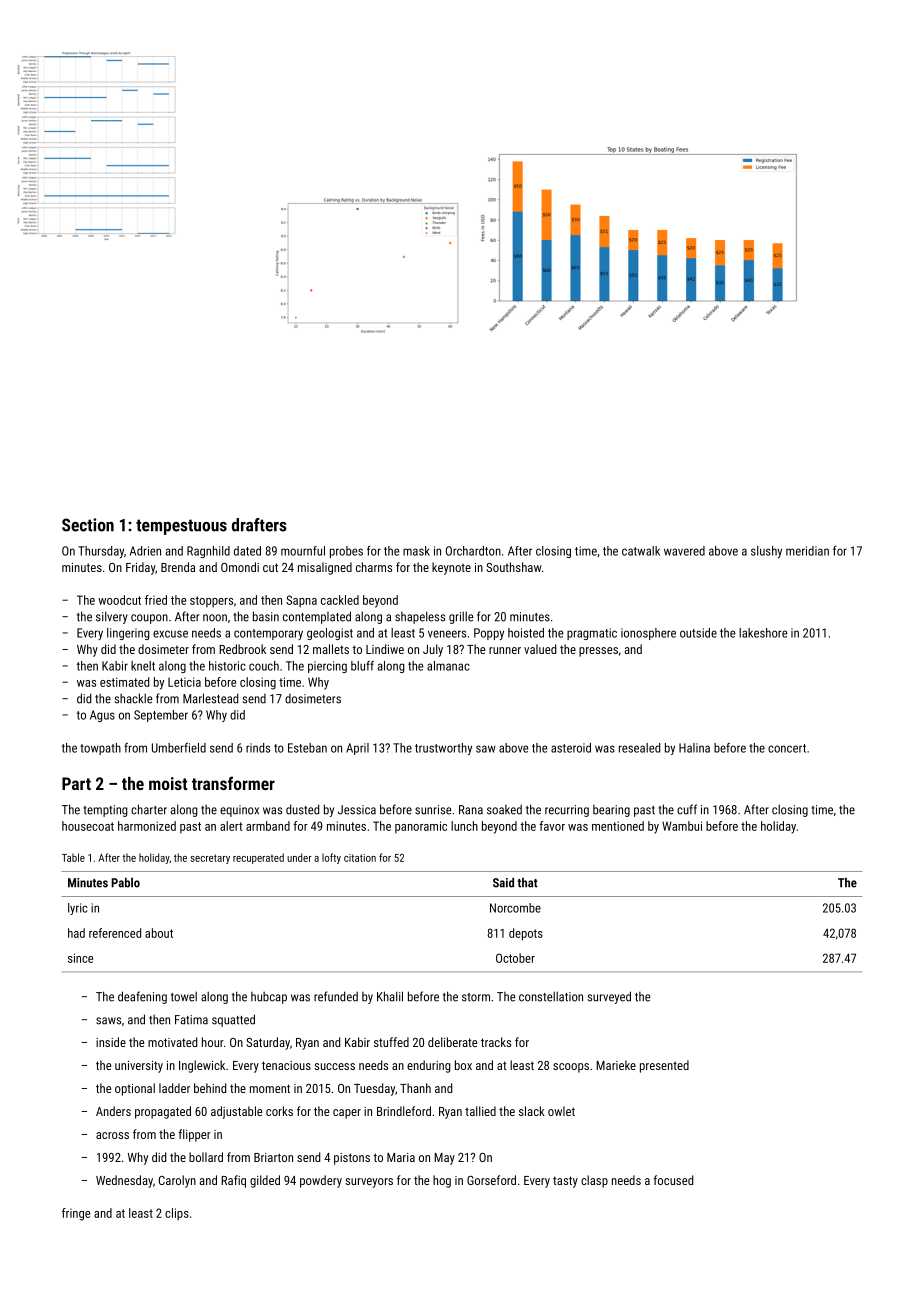 The image size is (924, 1308). I want to click on Orchardton, so click(473, 551).
